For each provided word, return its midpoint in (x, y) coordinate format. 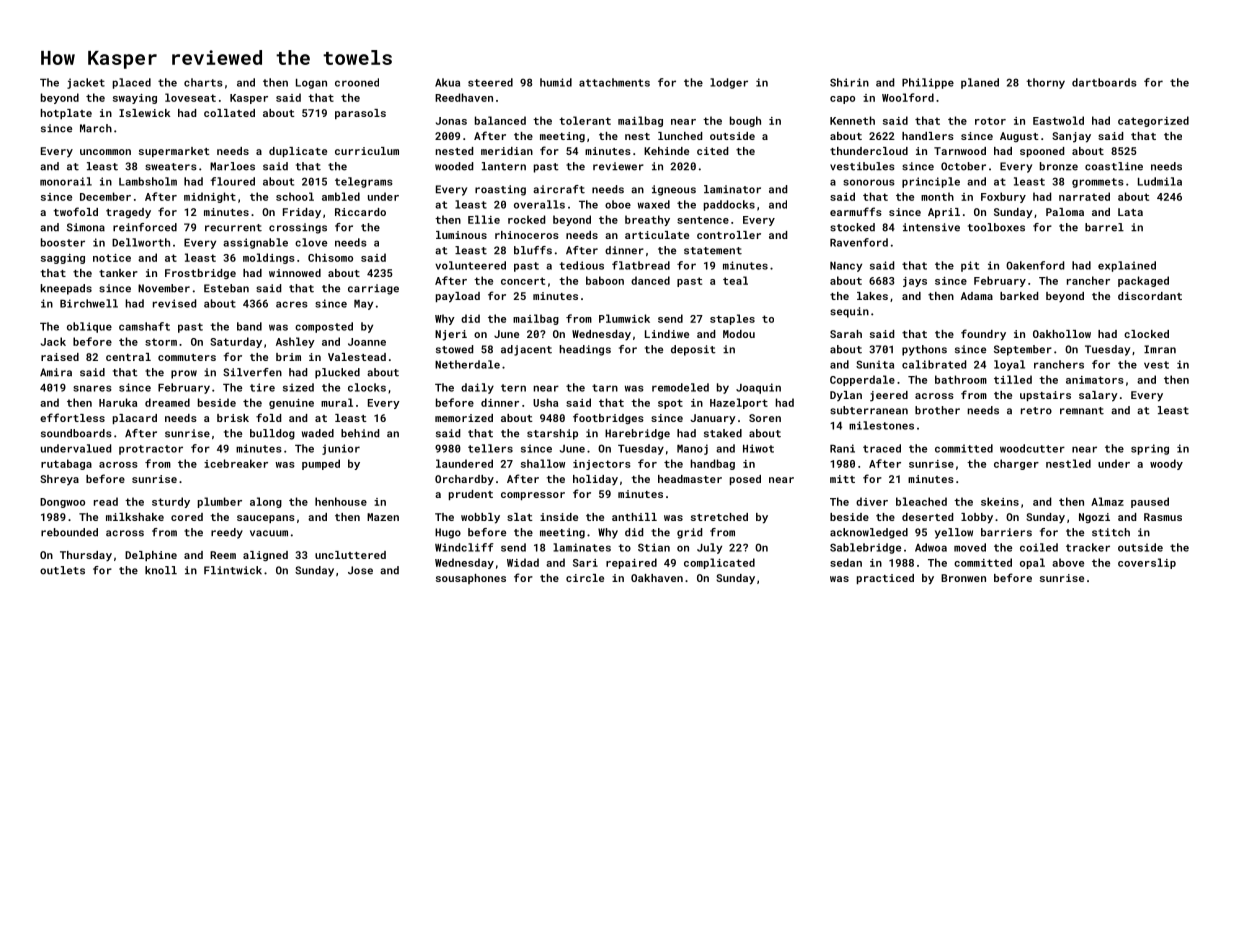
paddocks (729, 205)
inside (559, 517)
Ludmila (1160, 181)
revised (174, 303)
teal (735, 280)
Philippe (928, 83)
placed (132, 83)
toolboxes (996, 227)
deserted (927, 517)
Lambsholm (148, 181)
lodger (729, 83)
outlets (62, 570)
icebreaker (236, 463)
